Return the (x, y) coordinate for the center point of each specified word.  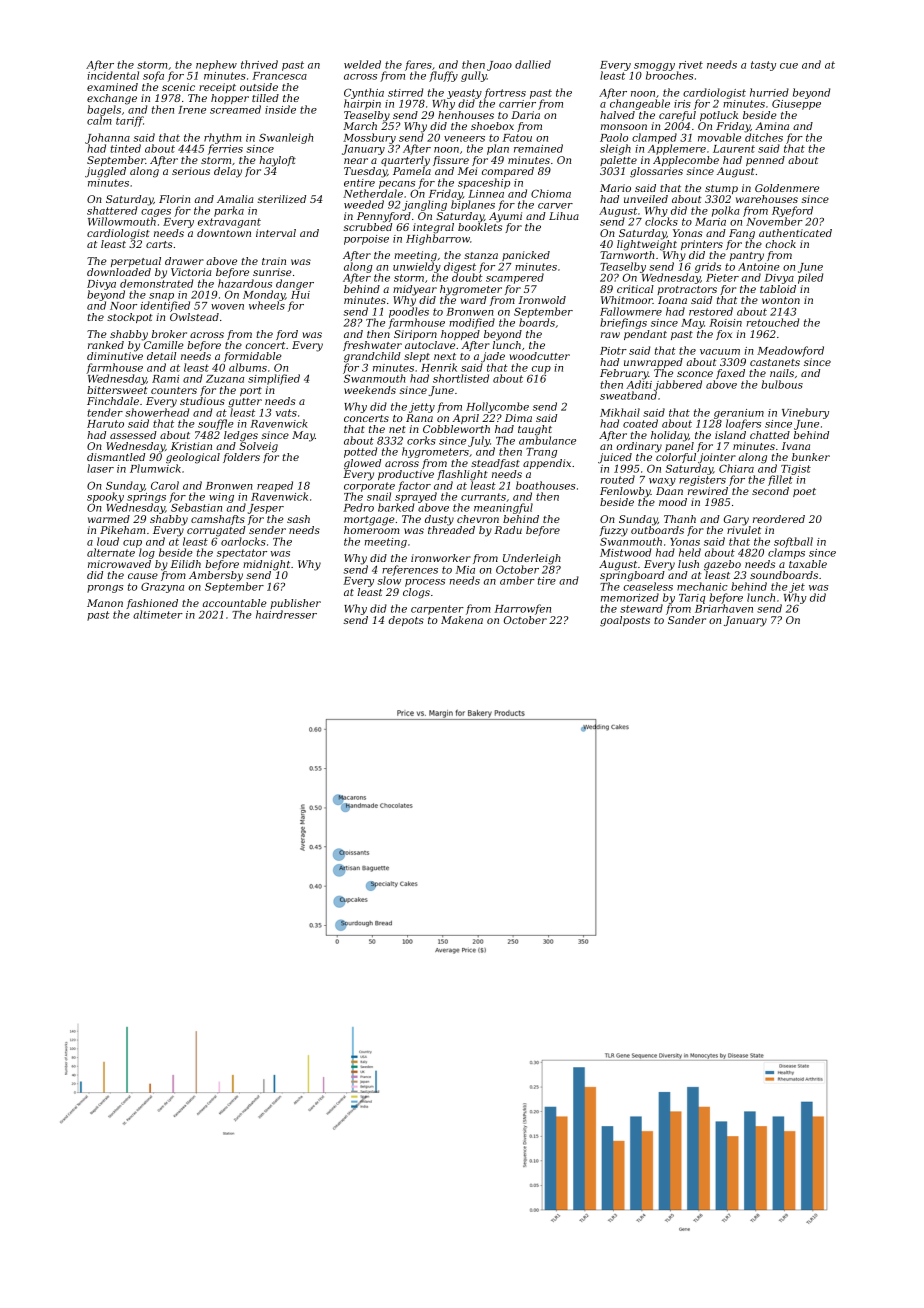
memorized (630, 597)
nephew (216, 65)
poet (804, 492)
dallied (533, 64)
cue (789, 66)
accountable (235, 603)
